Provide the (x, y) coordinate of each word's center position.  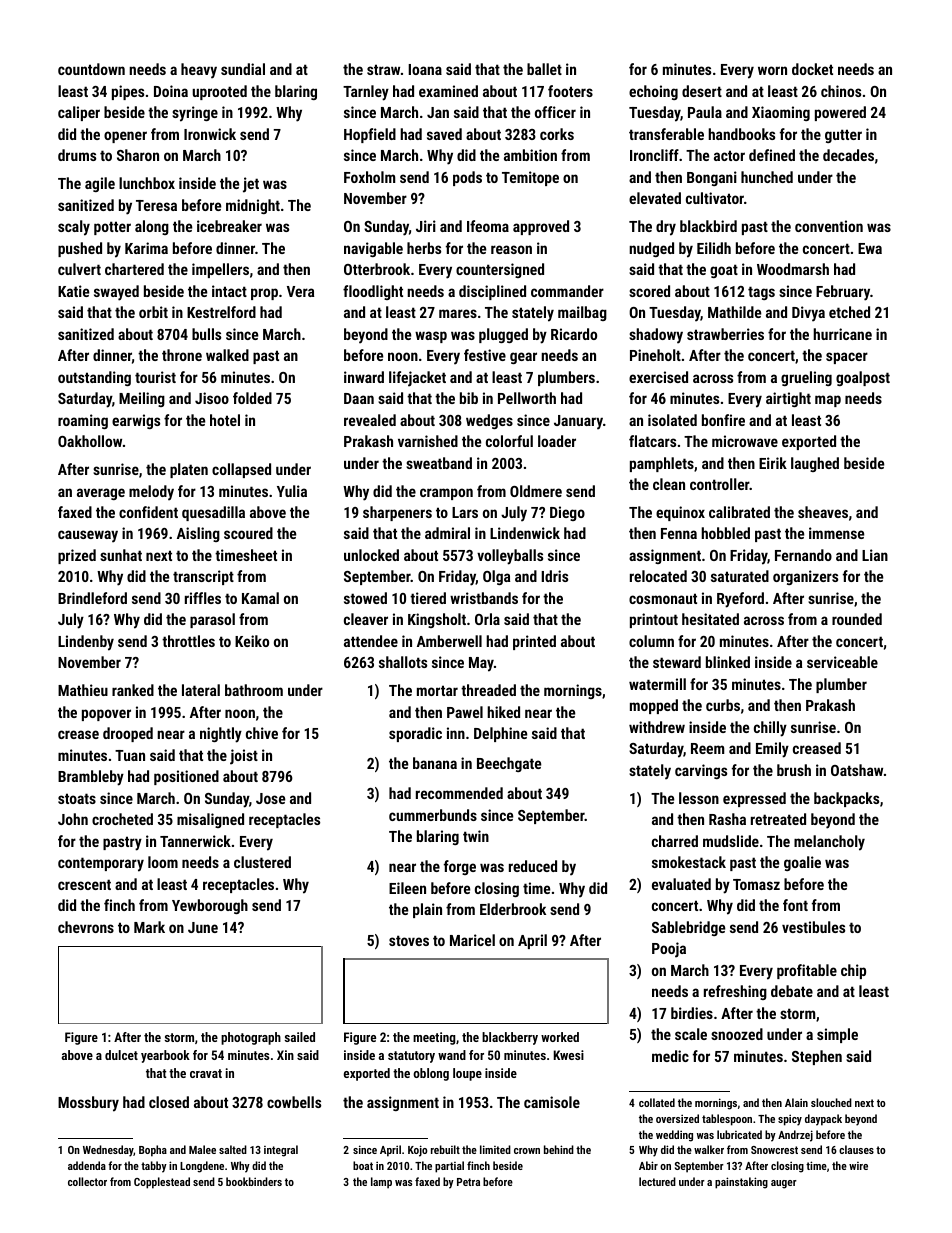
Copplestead (162, 1183)
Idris (554, 576)
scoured (248, 533)
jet (251, 185)
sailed (300, 1037)
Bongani (712, 178)
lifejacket (417, 379)
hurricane (842, 334)
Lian (875, 555)
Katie (73, 291)
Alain (796, 1102)
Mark (149, 927)
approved (541, 227)
